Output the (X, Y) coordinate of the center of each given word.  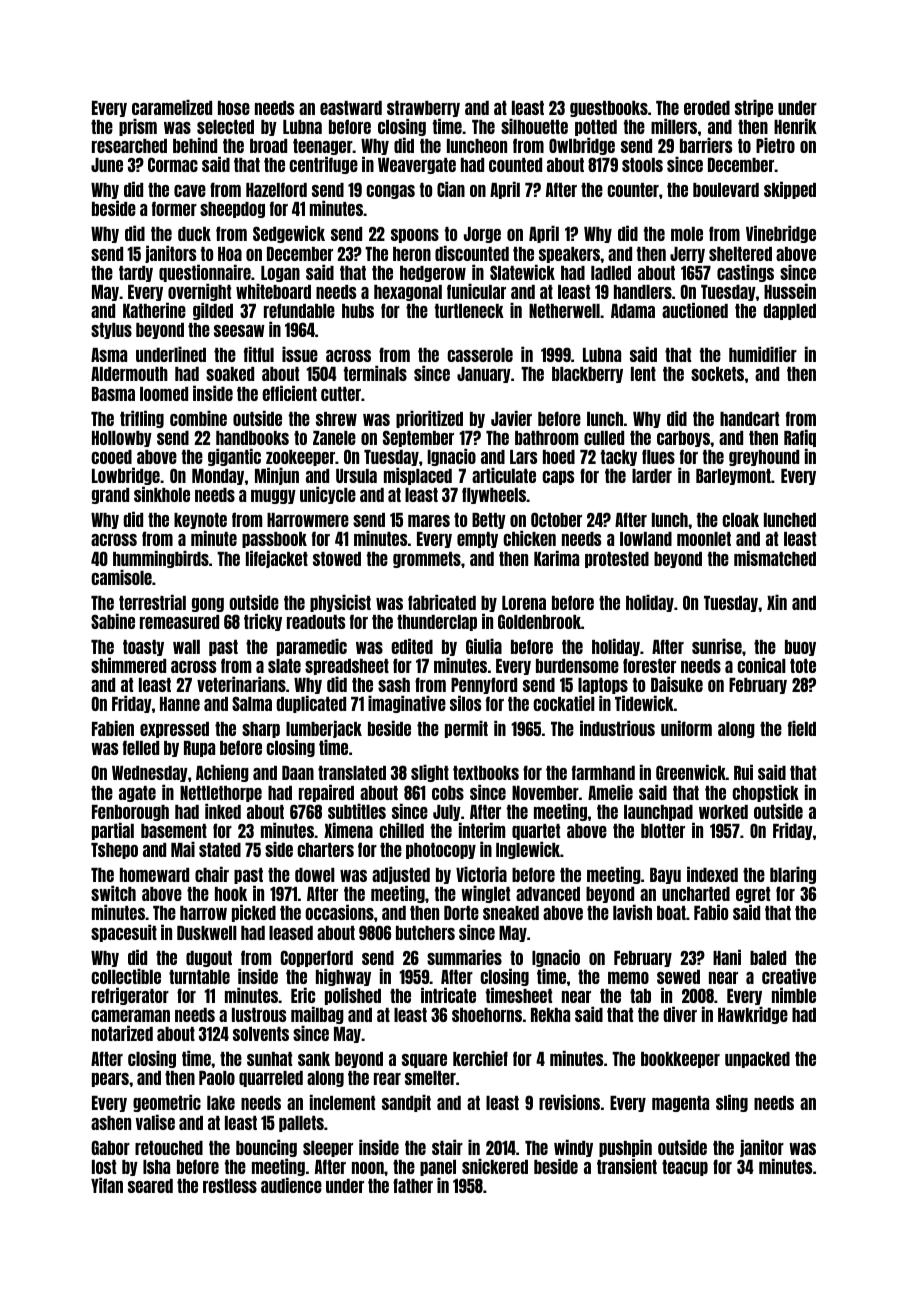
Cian (451, 189)
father (413, 1185)
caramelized (172, 107)
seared (150, 1186)
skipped (790, 190)
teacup (685, 1168)
